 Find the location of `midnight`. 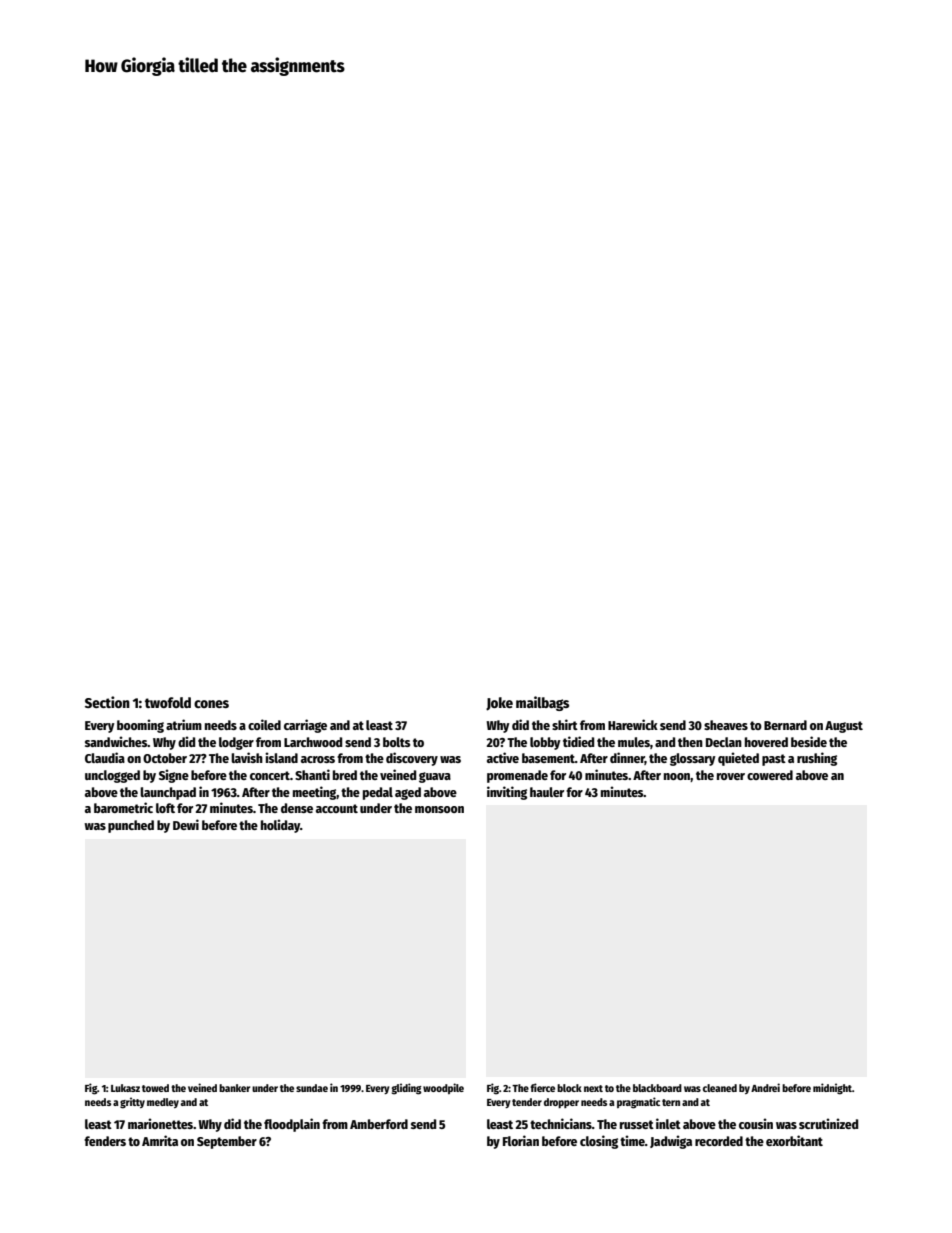

midnight is located at coordinates (832, 1089).
